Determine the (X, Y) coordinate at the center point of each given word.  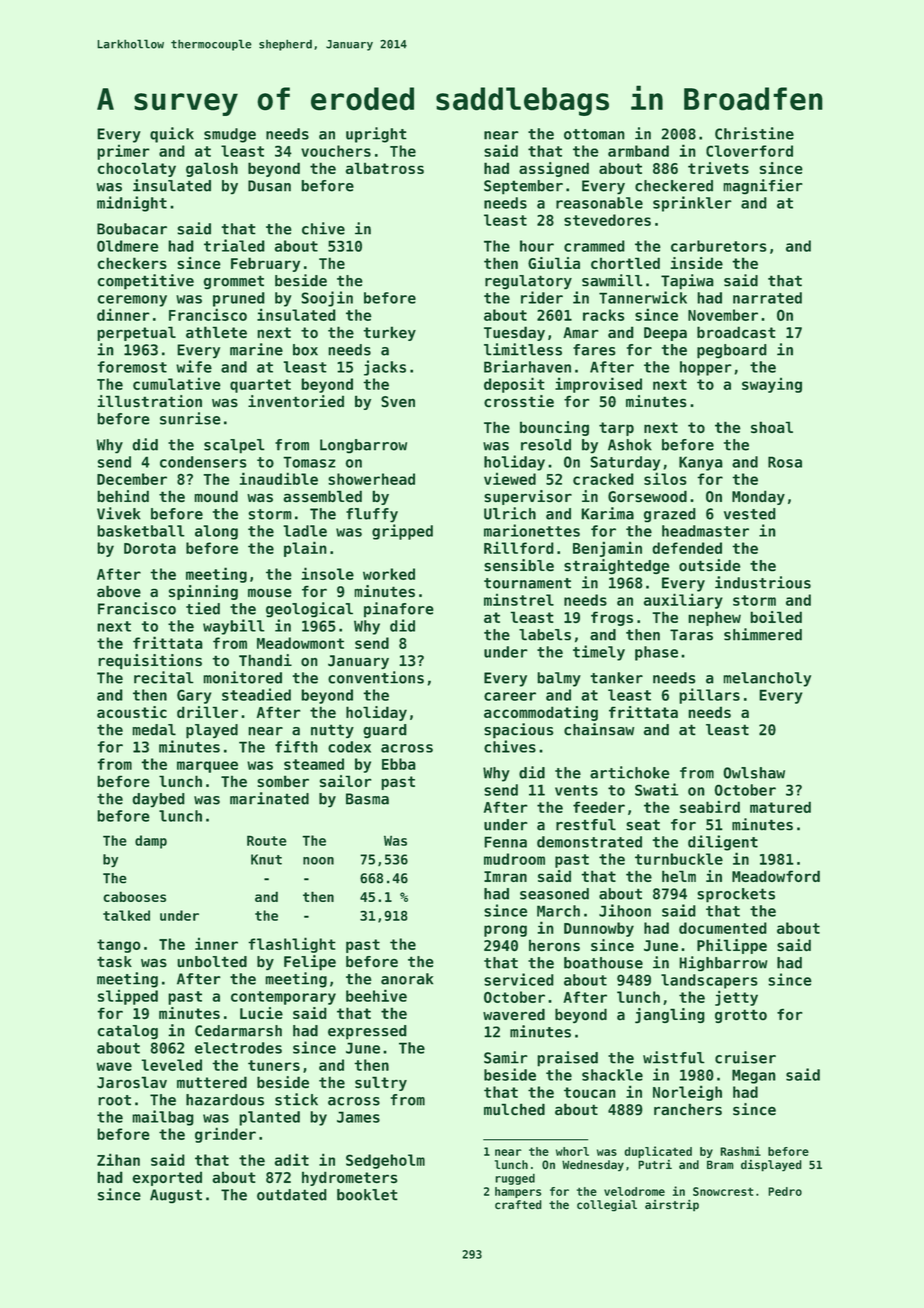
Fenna (505, 842)
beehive (376, 995)
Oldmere (128, 246)
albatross (384, 168)
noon (318, 861)
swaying (772, 385)
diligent (723, 843)
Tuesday (514, 333)
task (114, 962)
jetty (736, 998)
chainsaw (599, 729)
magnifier (763, 187)
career (510, 696)
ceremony (132, 301)
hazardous (225, 1100)
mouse (270, 593)
